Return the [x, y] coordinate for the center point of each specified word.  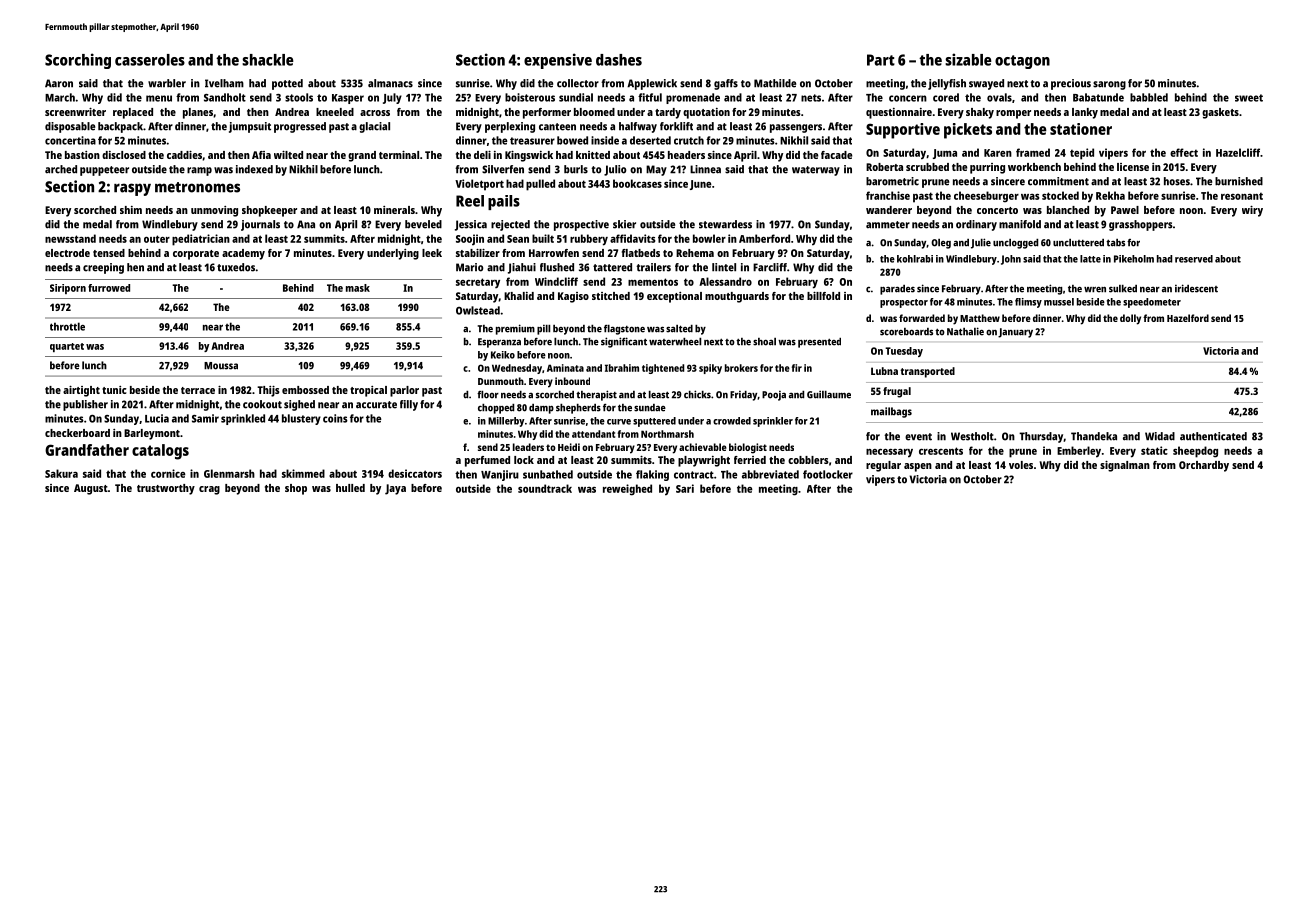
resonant [1242, 196]
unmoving [214, 211]
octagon [1022, 62]
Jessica [471, 225]
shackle [268, 60]
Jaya [395, 489]
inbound [572, 381]
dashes [619, 60]
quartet [67, 347]
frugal [897, 392]
